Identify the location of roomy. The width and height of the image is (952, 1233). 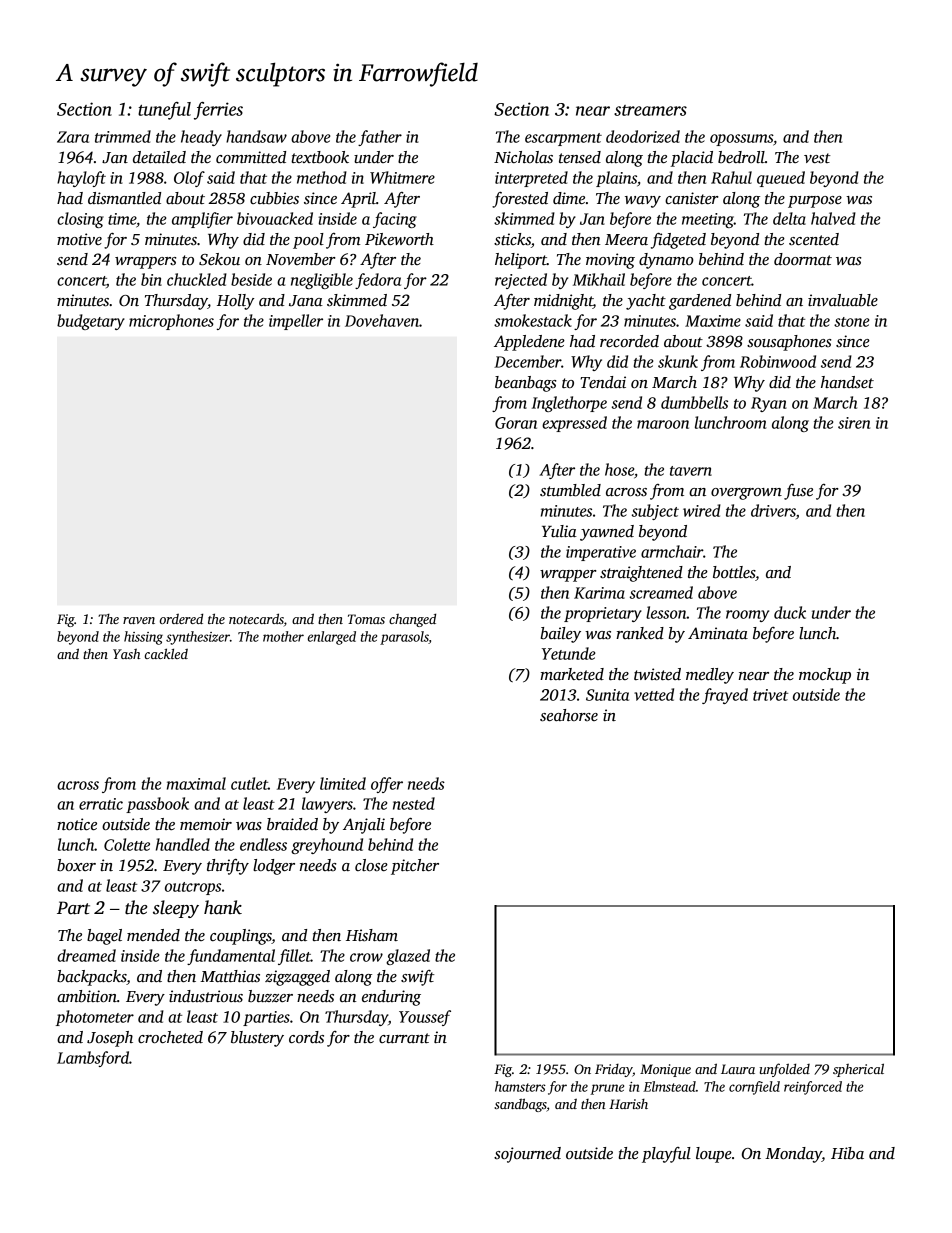
(747, 616).
